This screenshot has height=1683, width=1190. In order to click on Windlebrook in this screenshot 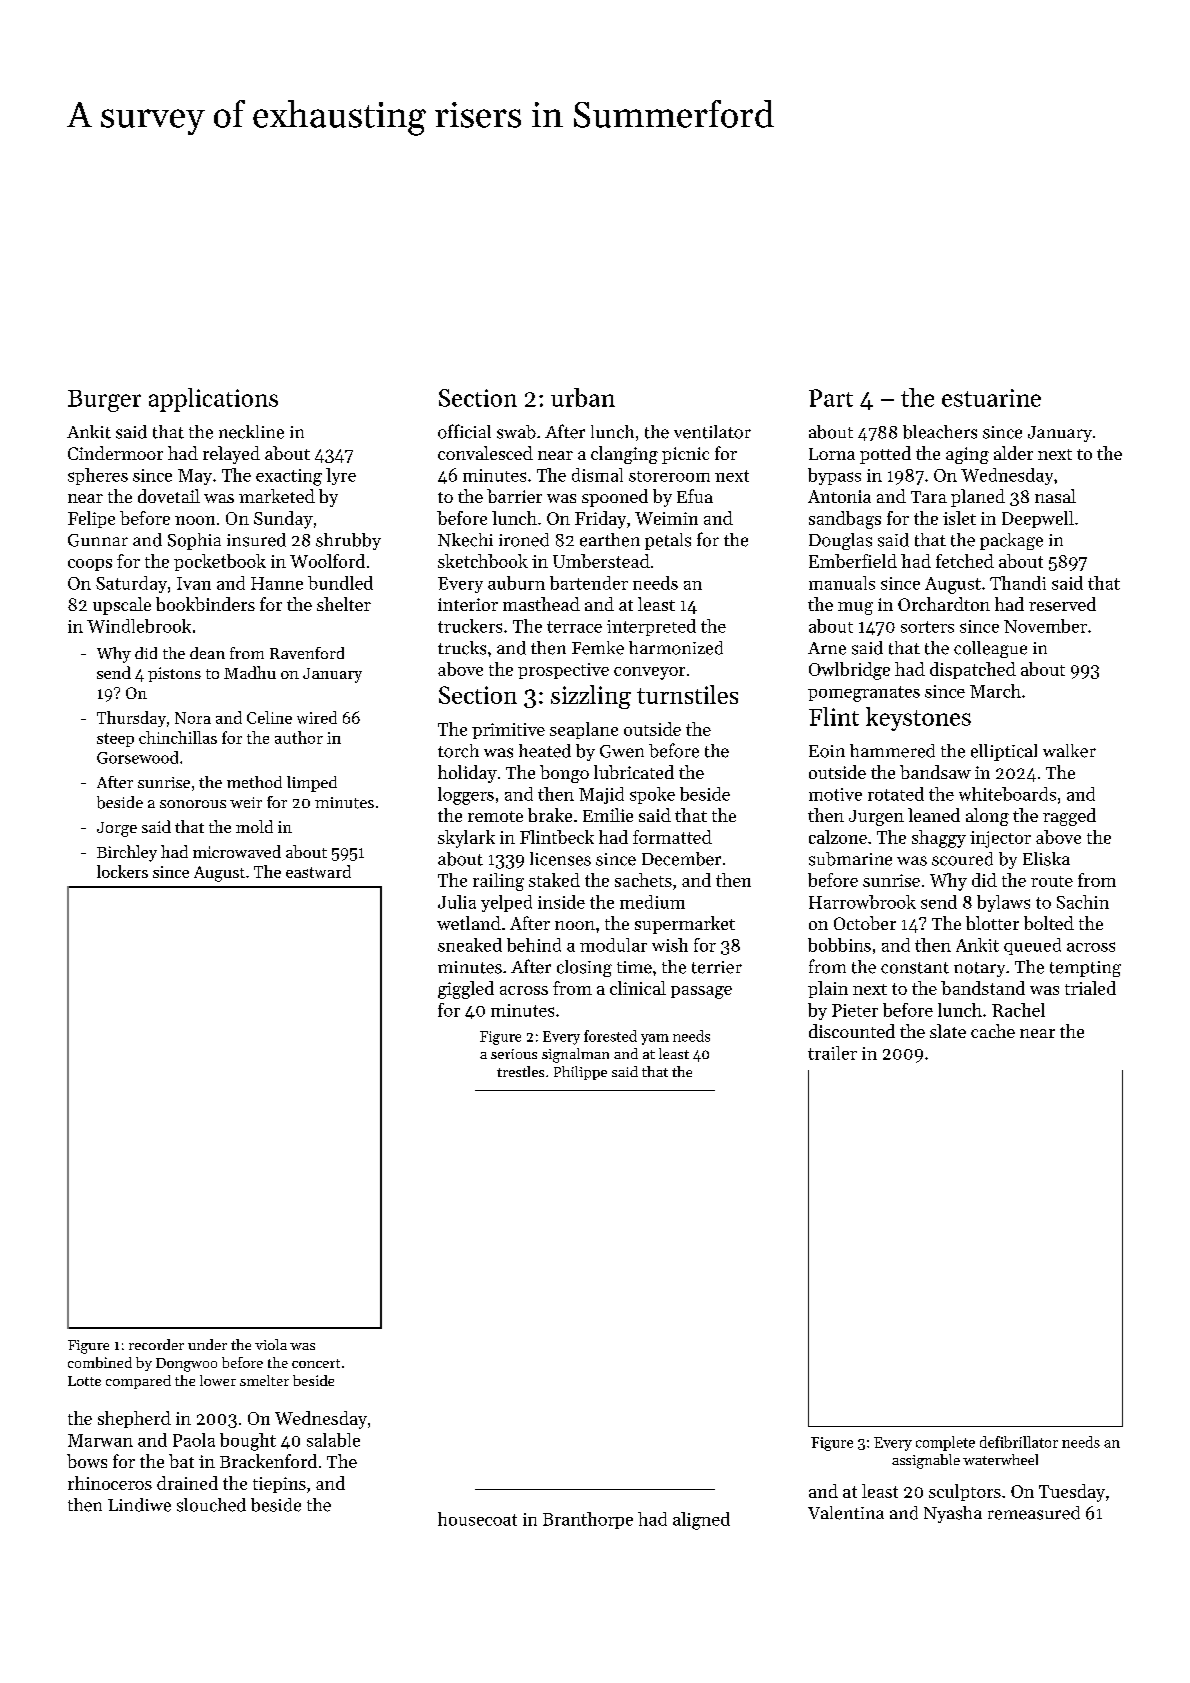, I will do `click(139, 626)`.
